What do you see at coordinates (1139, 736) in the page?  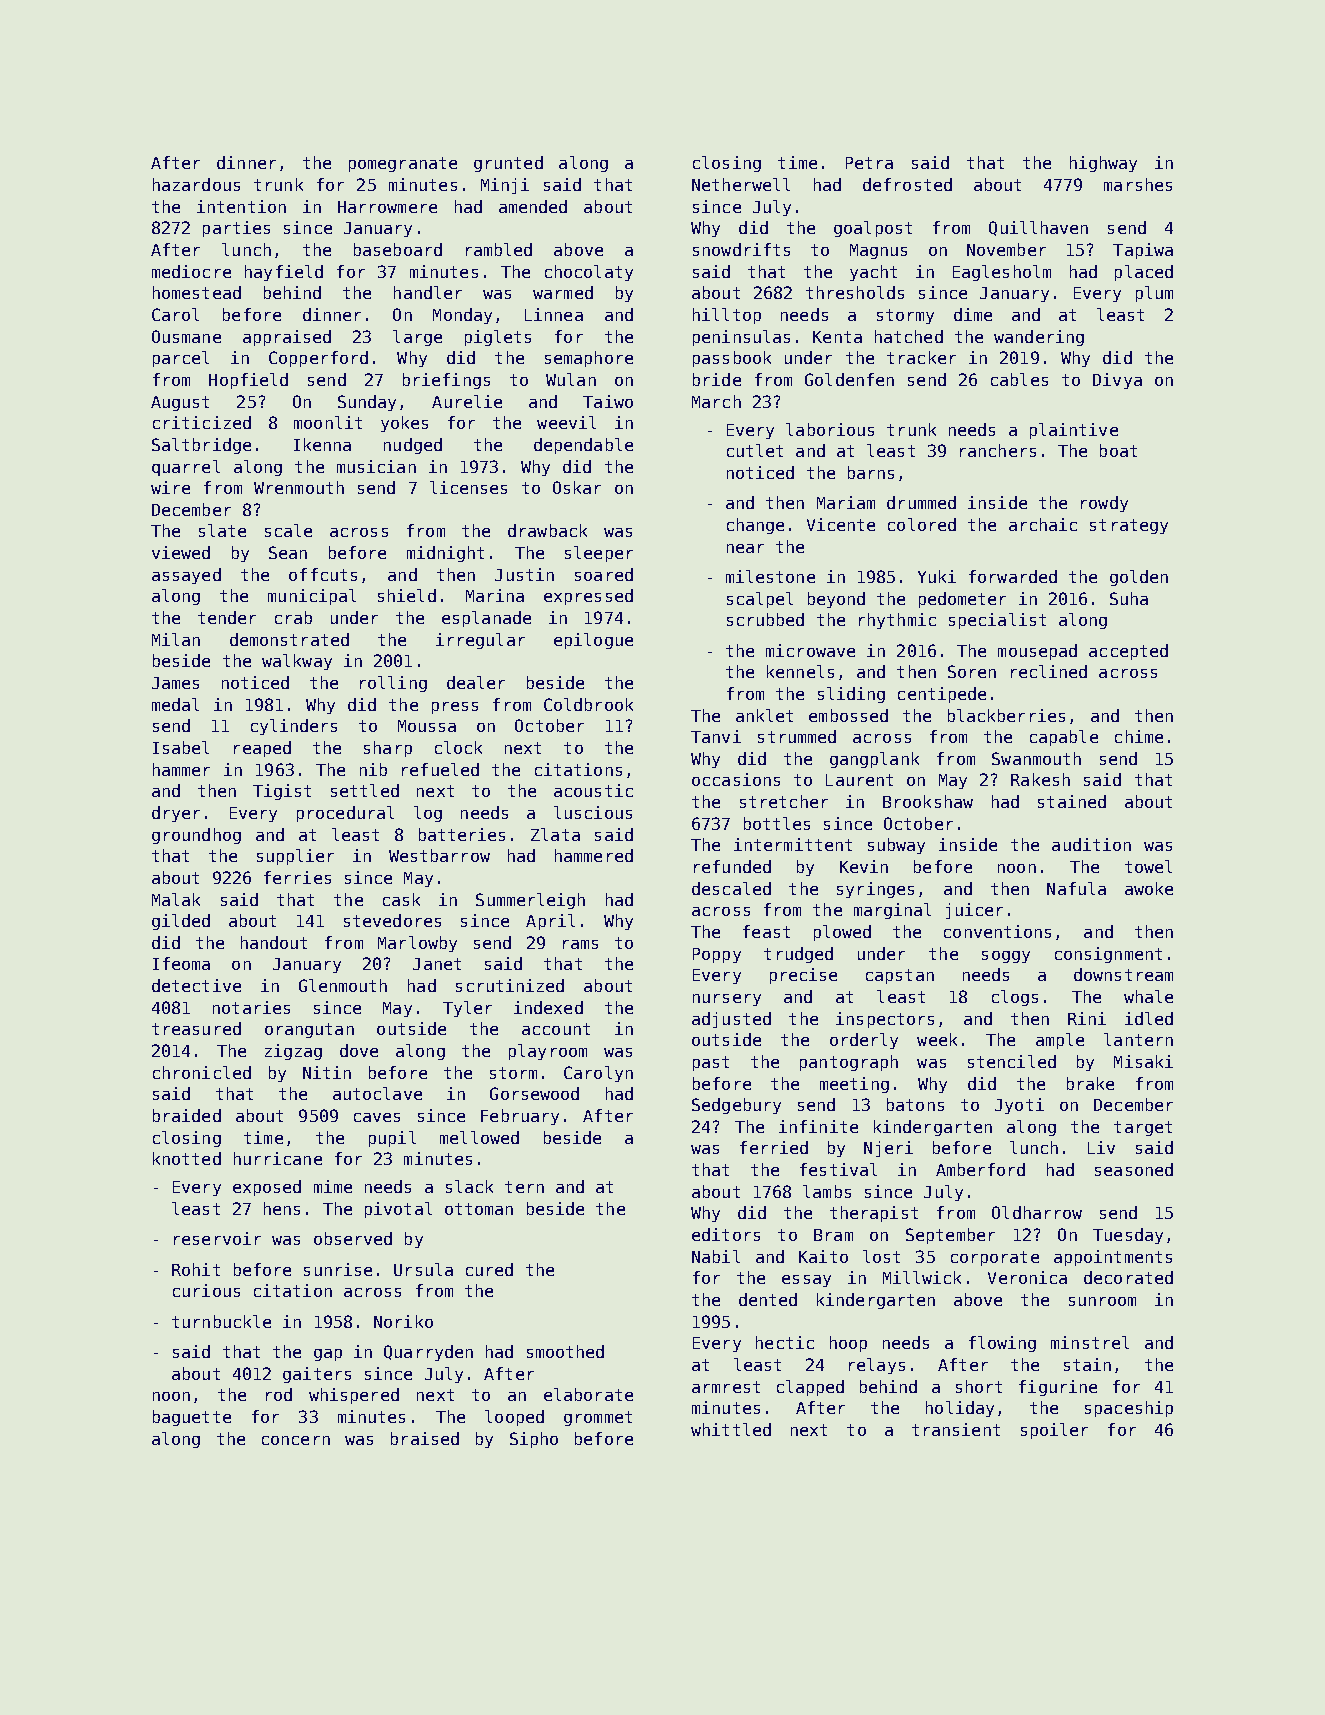 I see `chime` at bounding box center [1139, 736].
